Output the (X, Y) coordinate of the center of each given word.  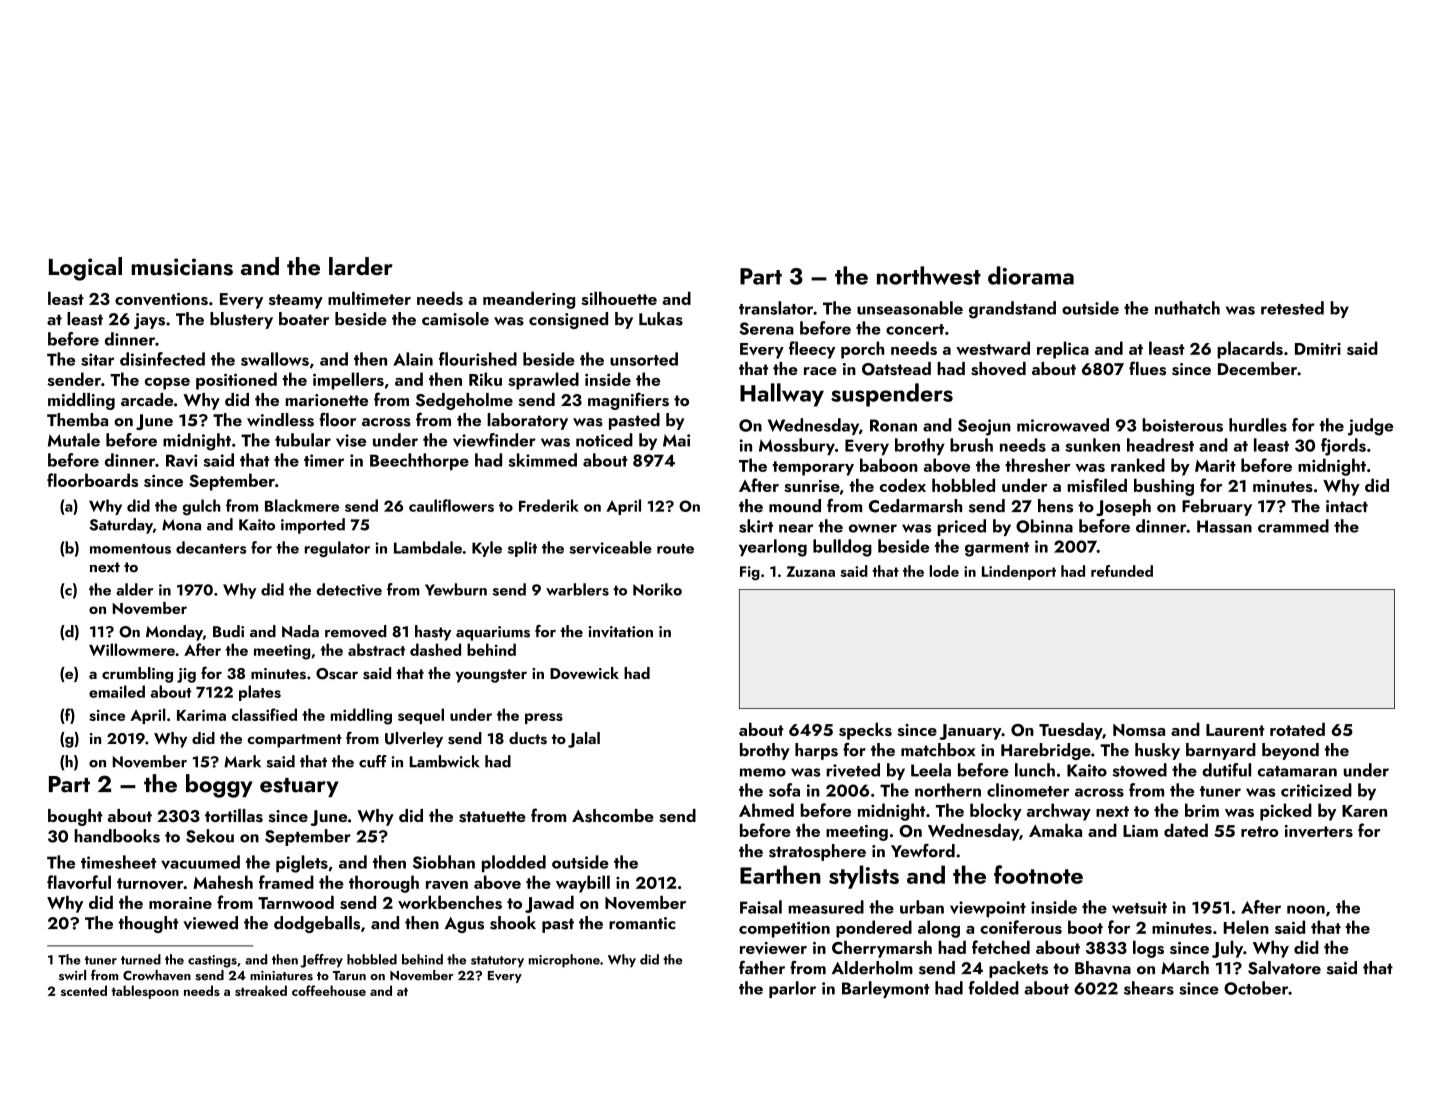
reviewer (773, 948)
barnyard (1221, 751)
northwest (929, 275)
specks (865, 731)
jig (186, 675)
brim (1202, 810)
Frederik (549, 505)
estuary (299, 787)
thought (148, 924)
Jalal (584, 740)
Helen (1246, 927)
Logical (85, 269)
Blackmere (302, 505)
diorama (1031, 275)
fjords (1343, 447)
